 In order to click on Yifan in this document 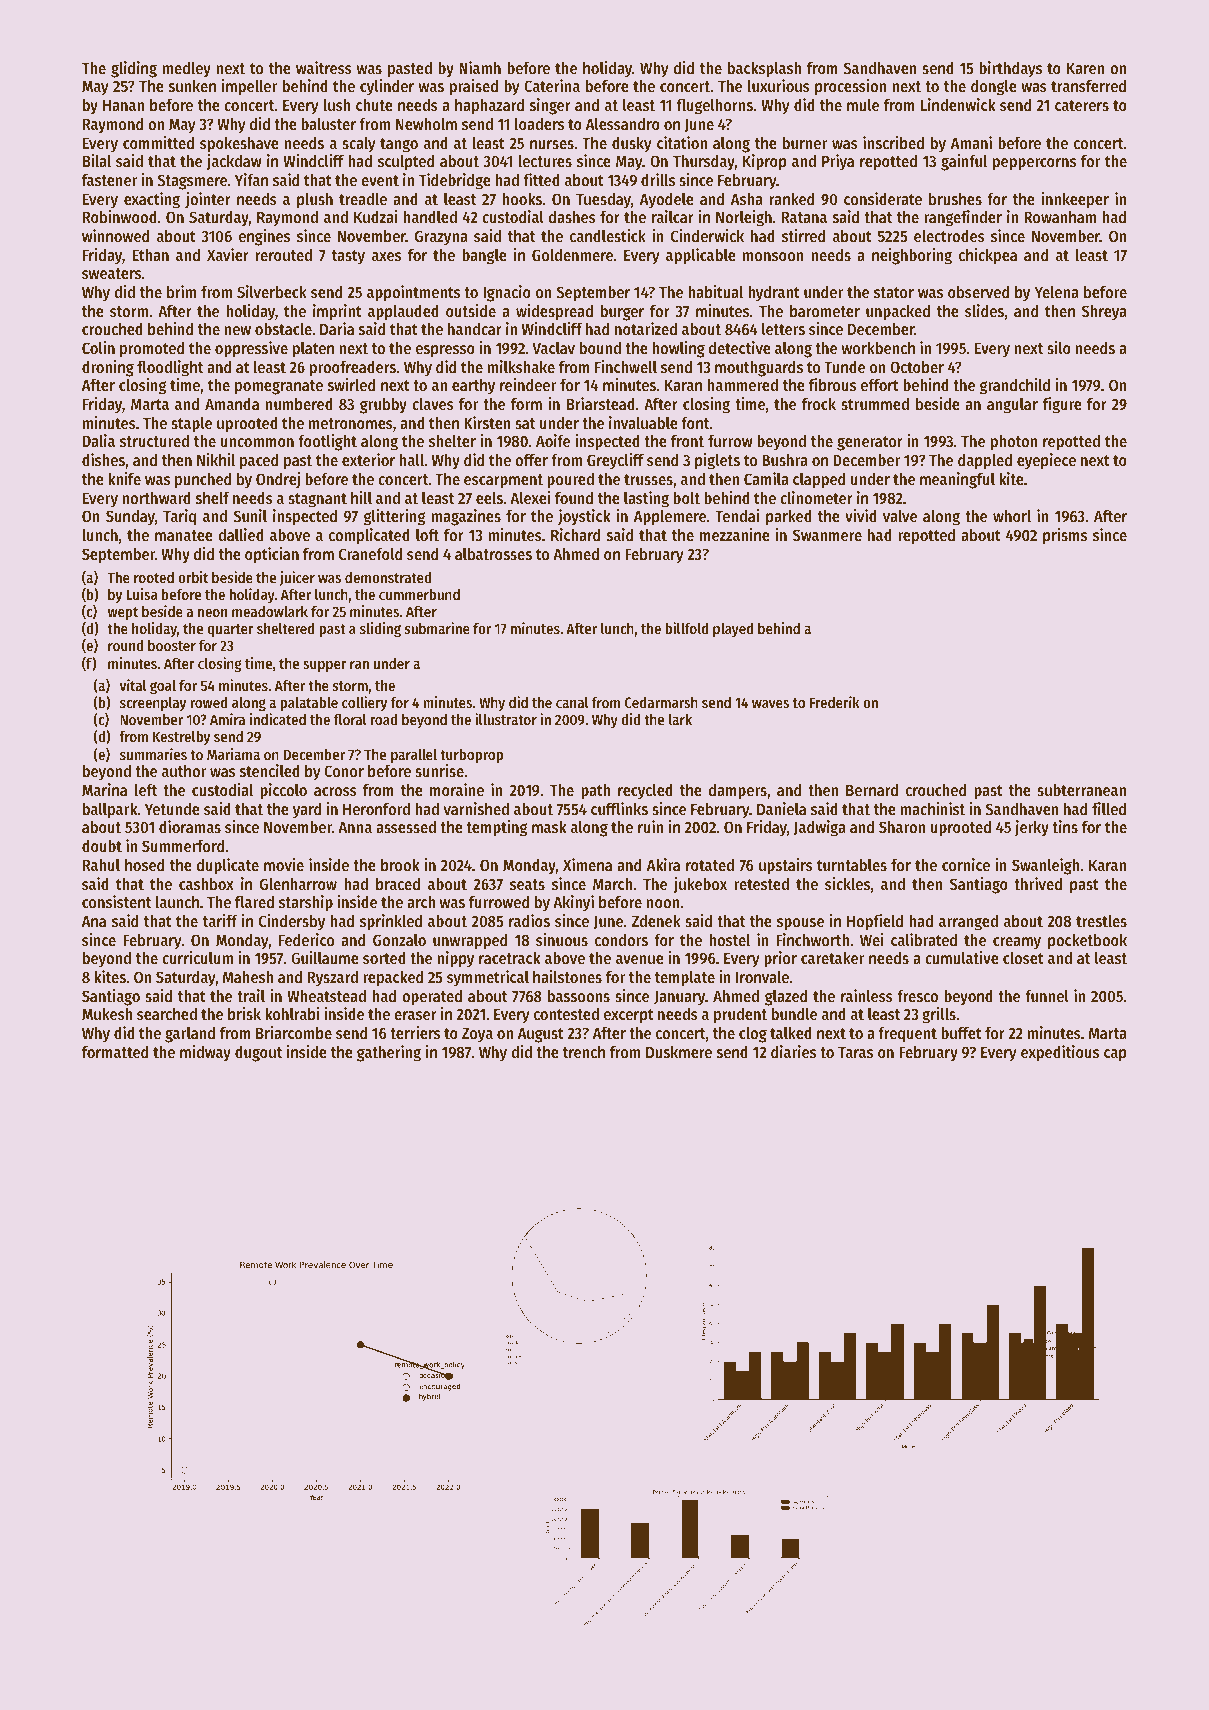, I will do `click(251, 179)`.
